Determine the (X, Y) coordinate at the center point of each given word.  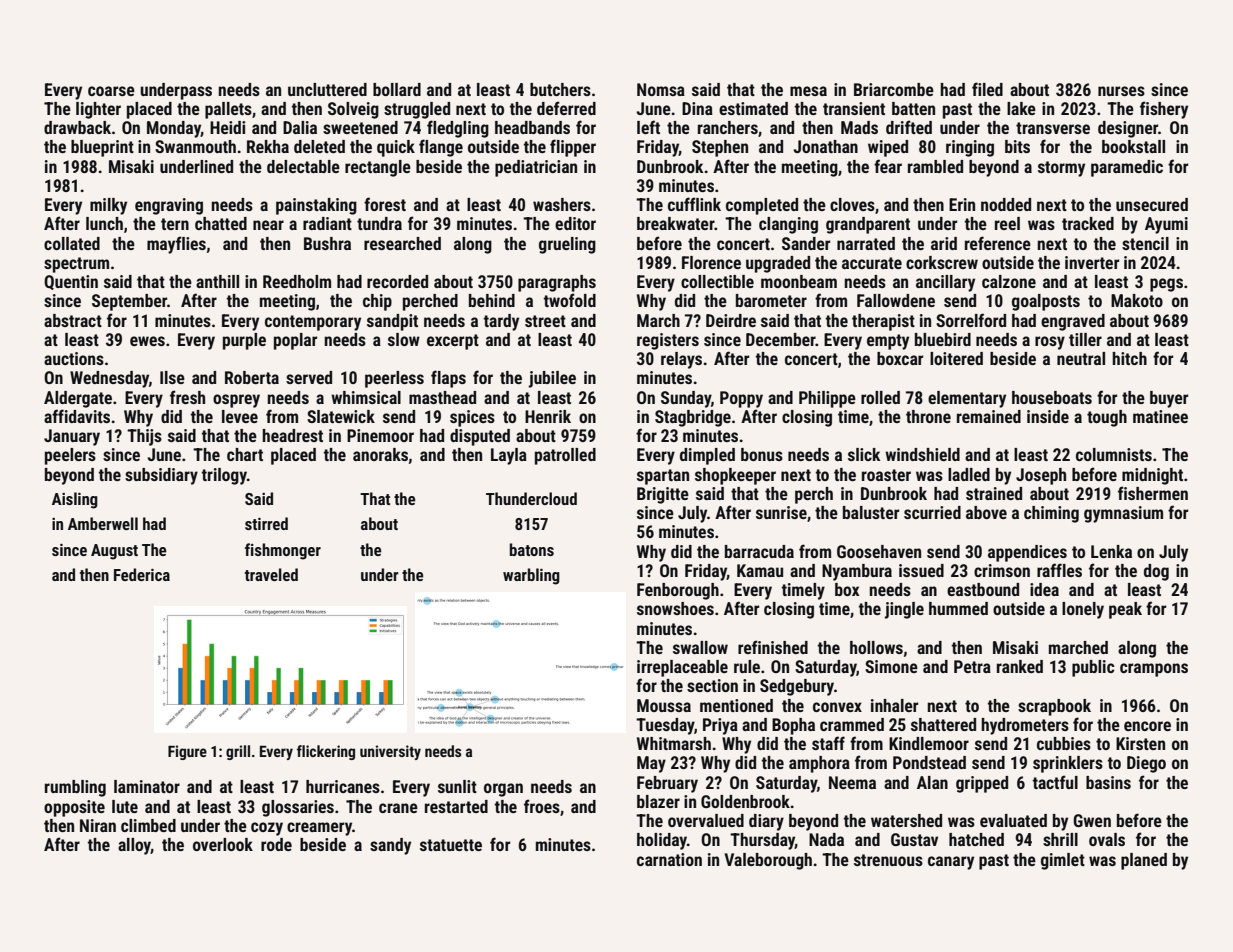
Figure (187, 752)
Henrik (548, 416)
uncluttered (327, 89)
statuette (451, 845)
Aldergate (78, 399)
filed (987, 89)
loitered (956, 358)
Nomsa (661, 89)
